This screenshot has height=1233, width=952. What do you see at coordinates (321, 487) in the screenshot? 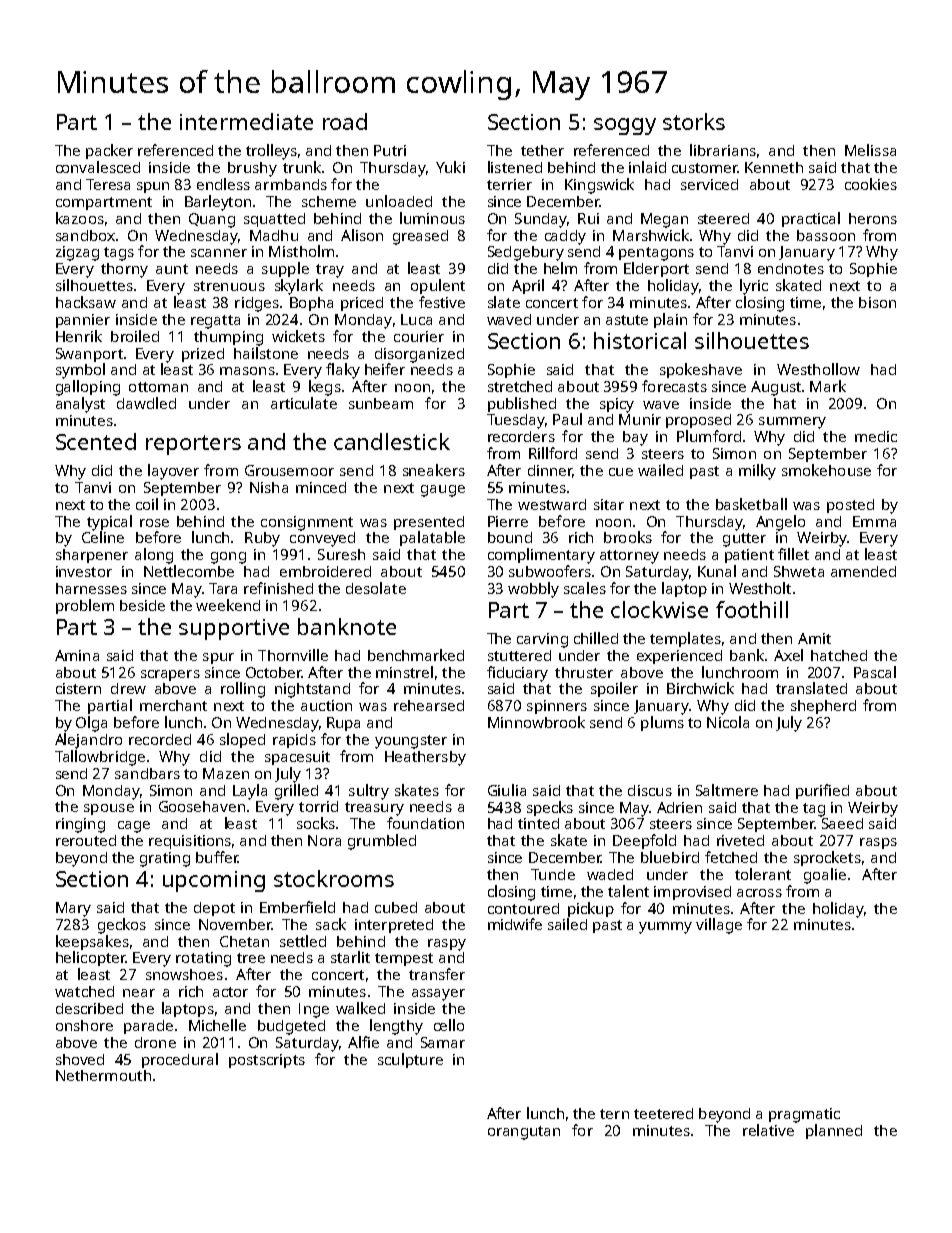
I see `minced` at bounding box center [321, 487].
